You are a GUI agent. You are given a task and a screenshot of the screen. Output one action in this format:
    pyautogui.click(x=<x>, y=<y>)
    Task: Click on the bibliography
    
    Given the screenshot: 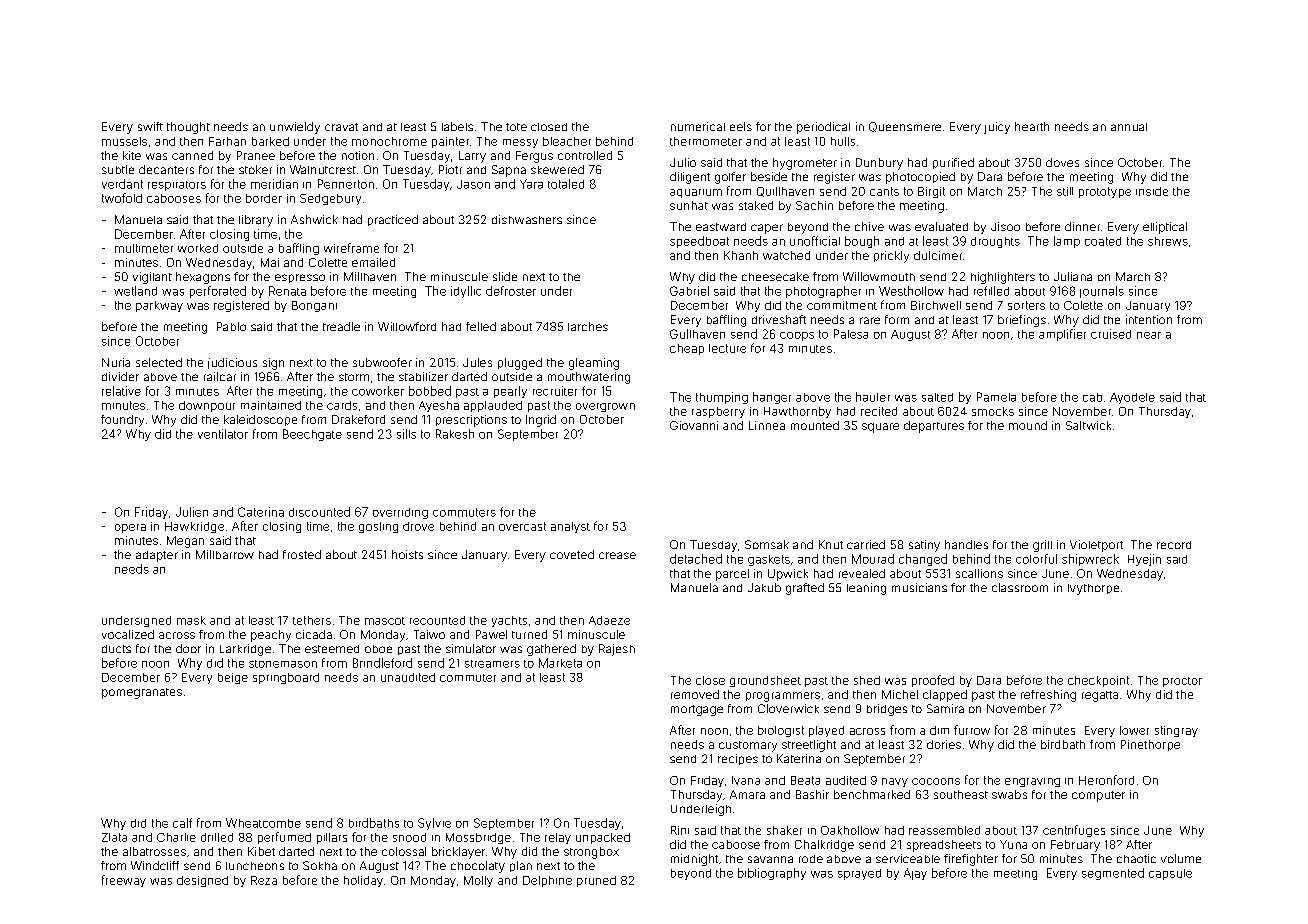 What is the action you would take?
    pyautogui.click(x=772, y=874)
